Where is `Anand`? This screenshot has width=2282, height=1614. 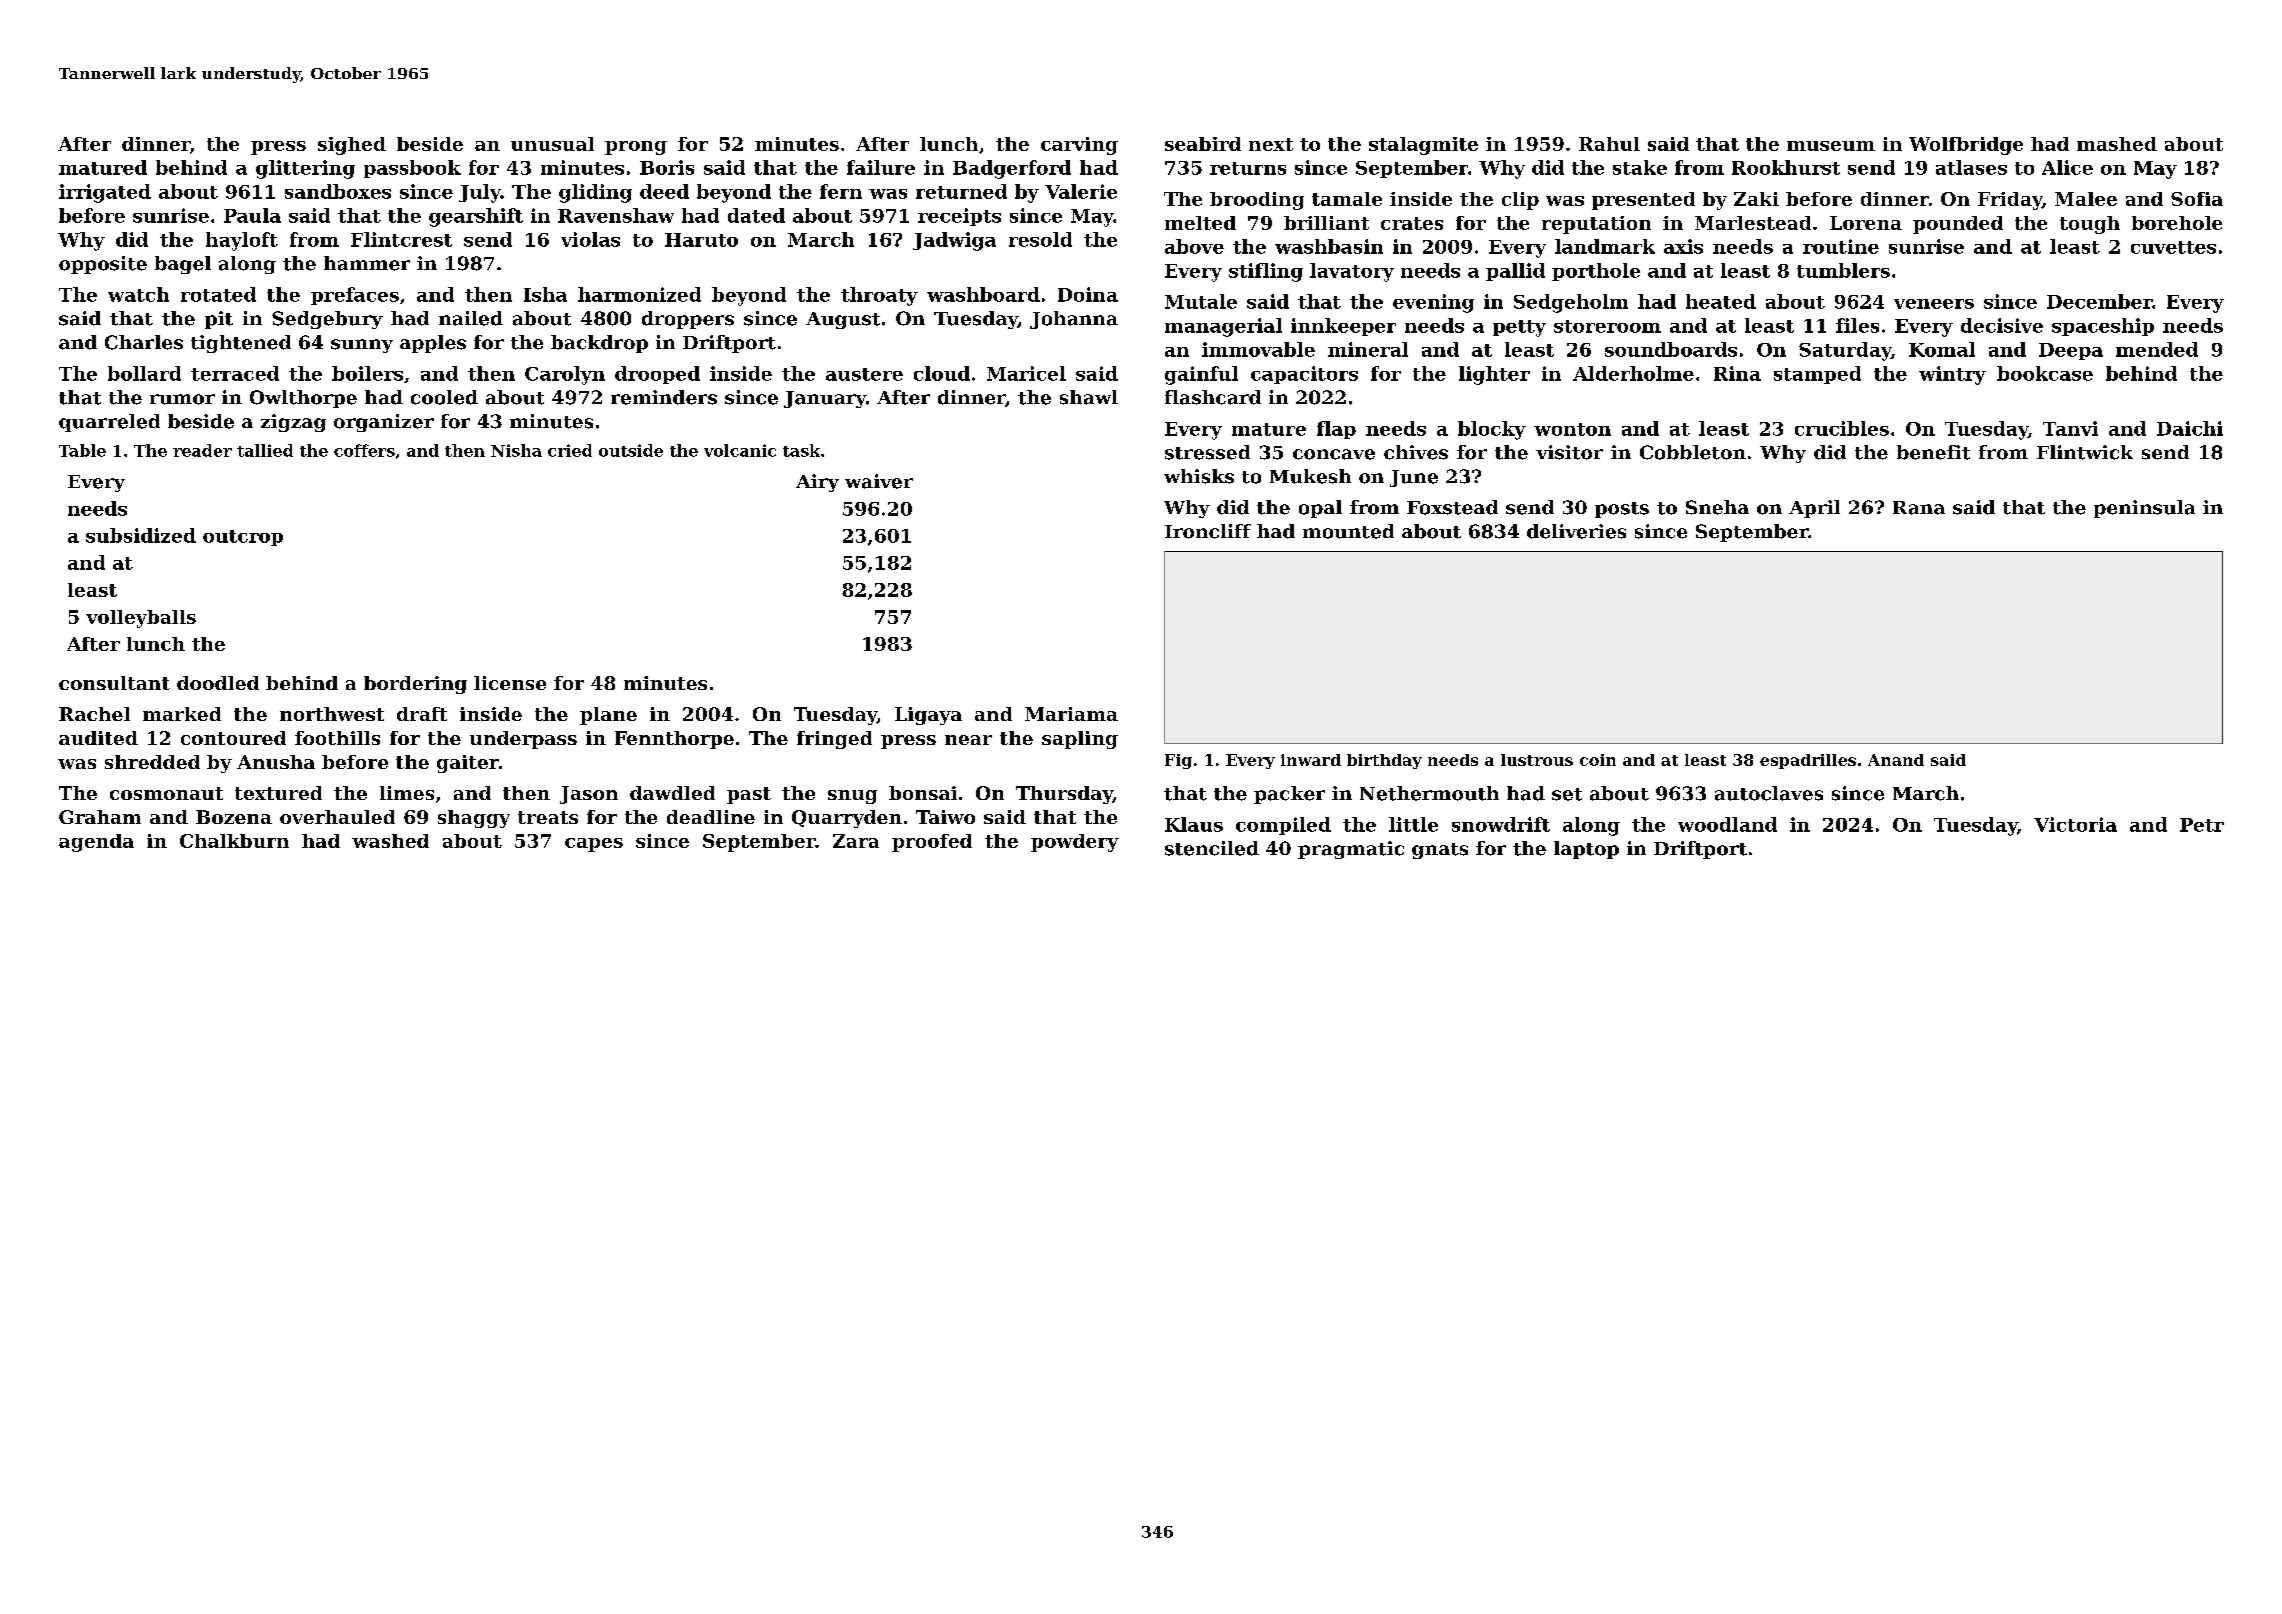
Anand is located at coordinates (1896, 760).
